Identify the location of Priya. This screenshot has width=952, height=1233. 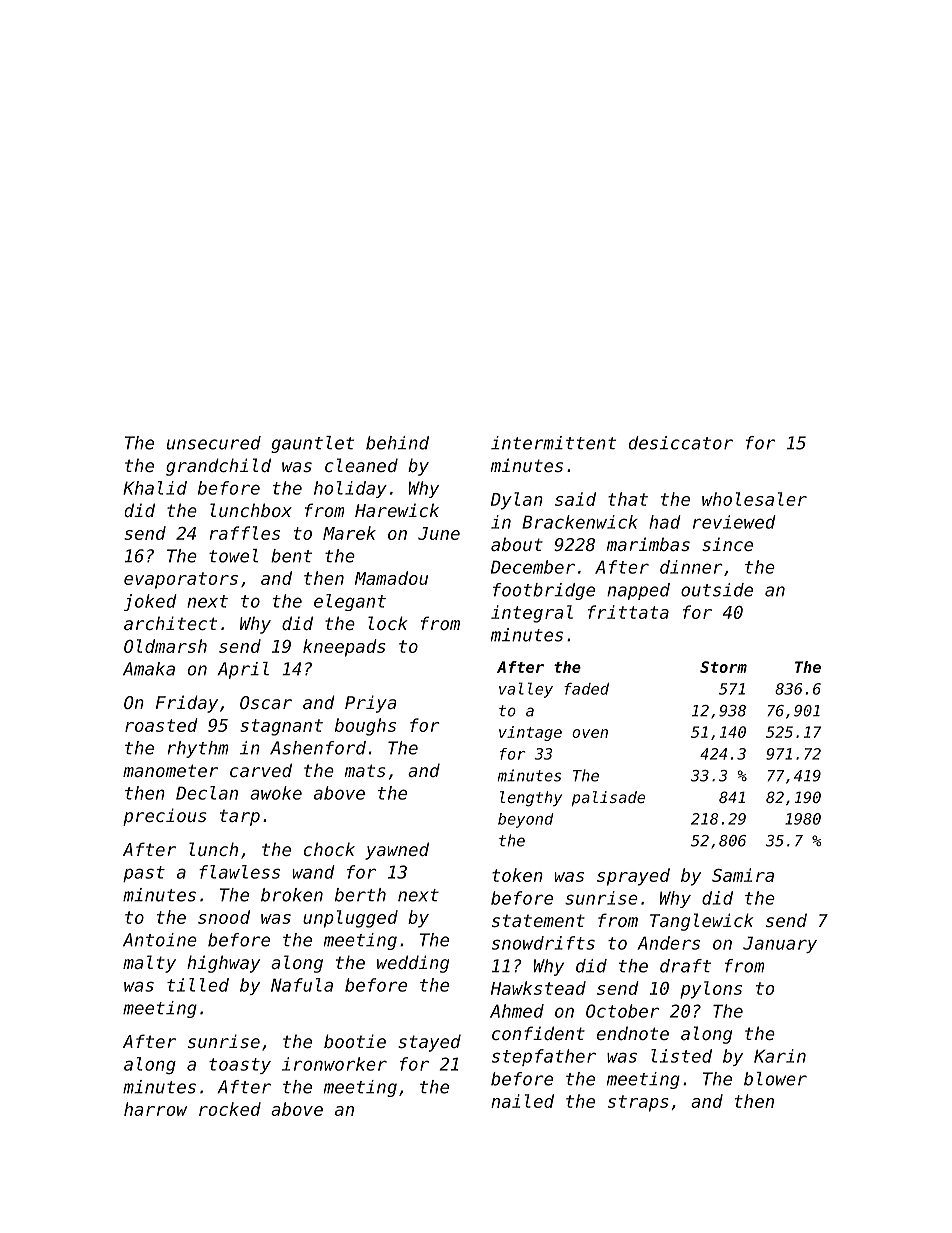
(370, 704).
